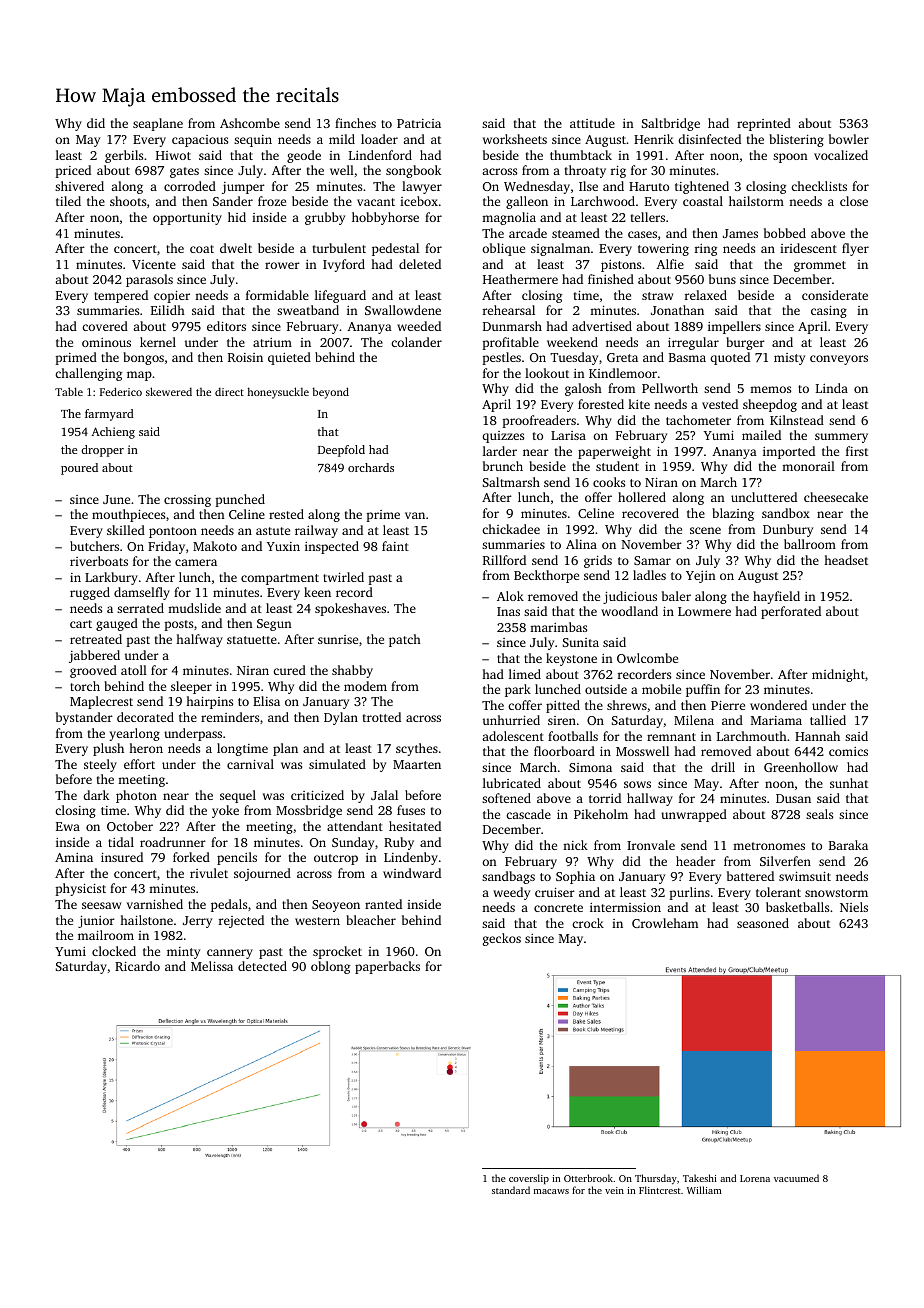  What do you see at coordinates (511, 1190) in the screenshot?
I see `standard` at bounding box center [511, 1190].
